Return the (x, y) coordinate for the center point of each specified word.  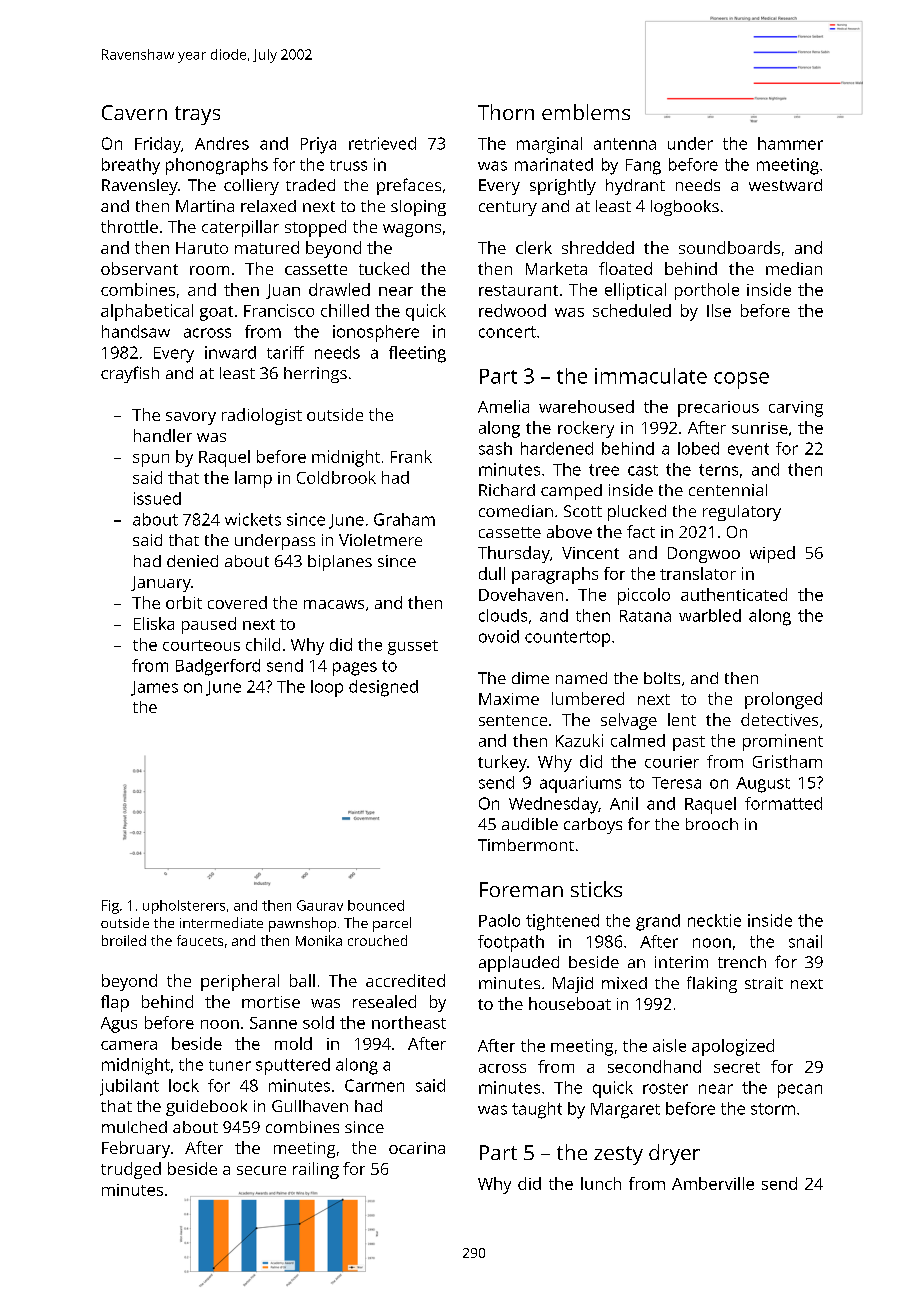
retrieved (382, 143)
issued (157, 498)
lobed (698, 448)
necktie (714, 920)
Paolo (499, 920)
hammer (790, 143)
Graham (404, 519)
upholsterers (184, 907)
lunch (601, 1183)
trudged (131, 1170)
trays (197, 115)
